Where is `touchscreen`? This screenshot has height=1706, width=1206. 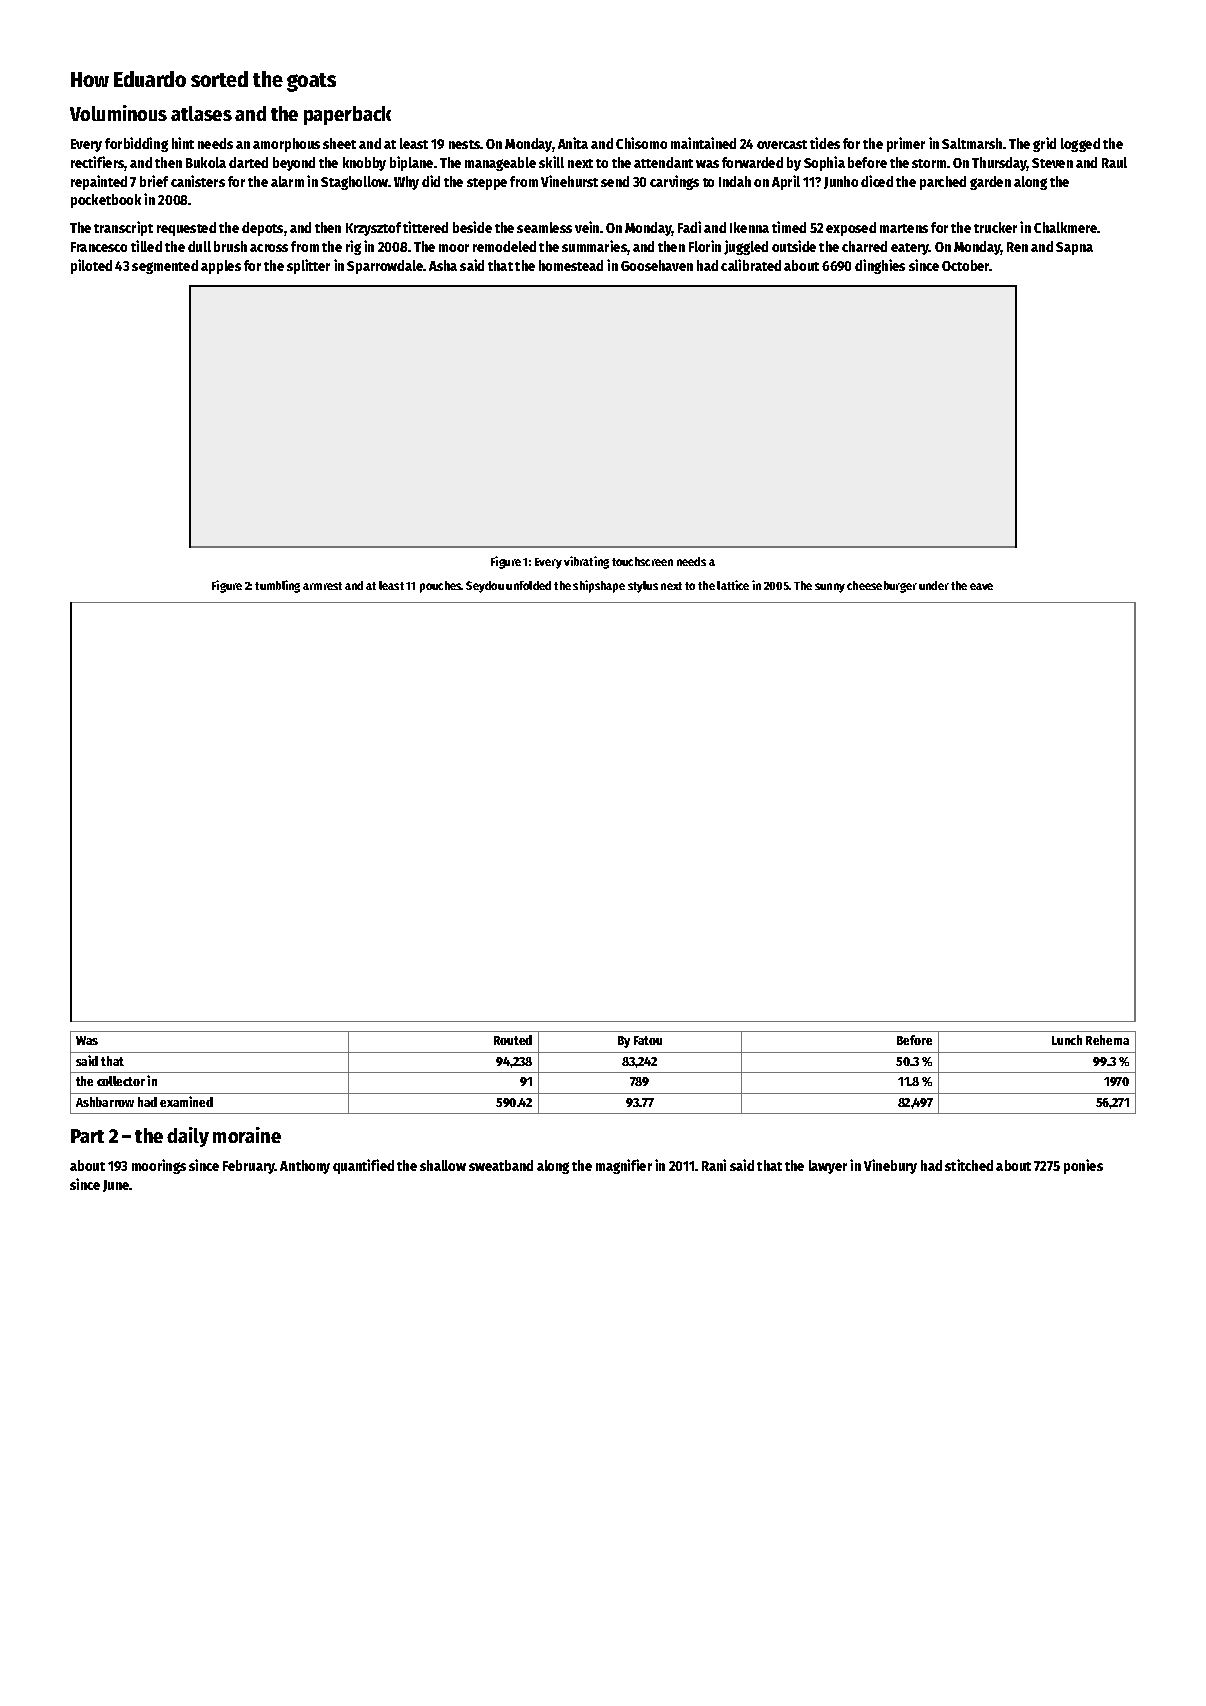
touchscreen is located at coordinates (642, 561).
